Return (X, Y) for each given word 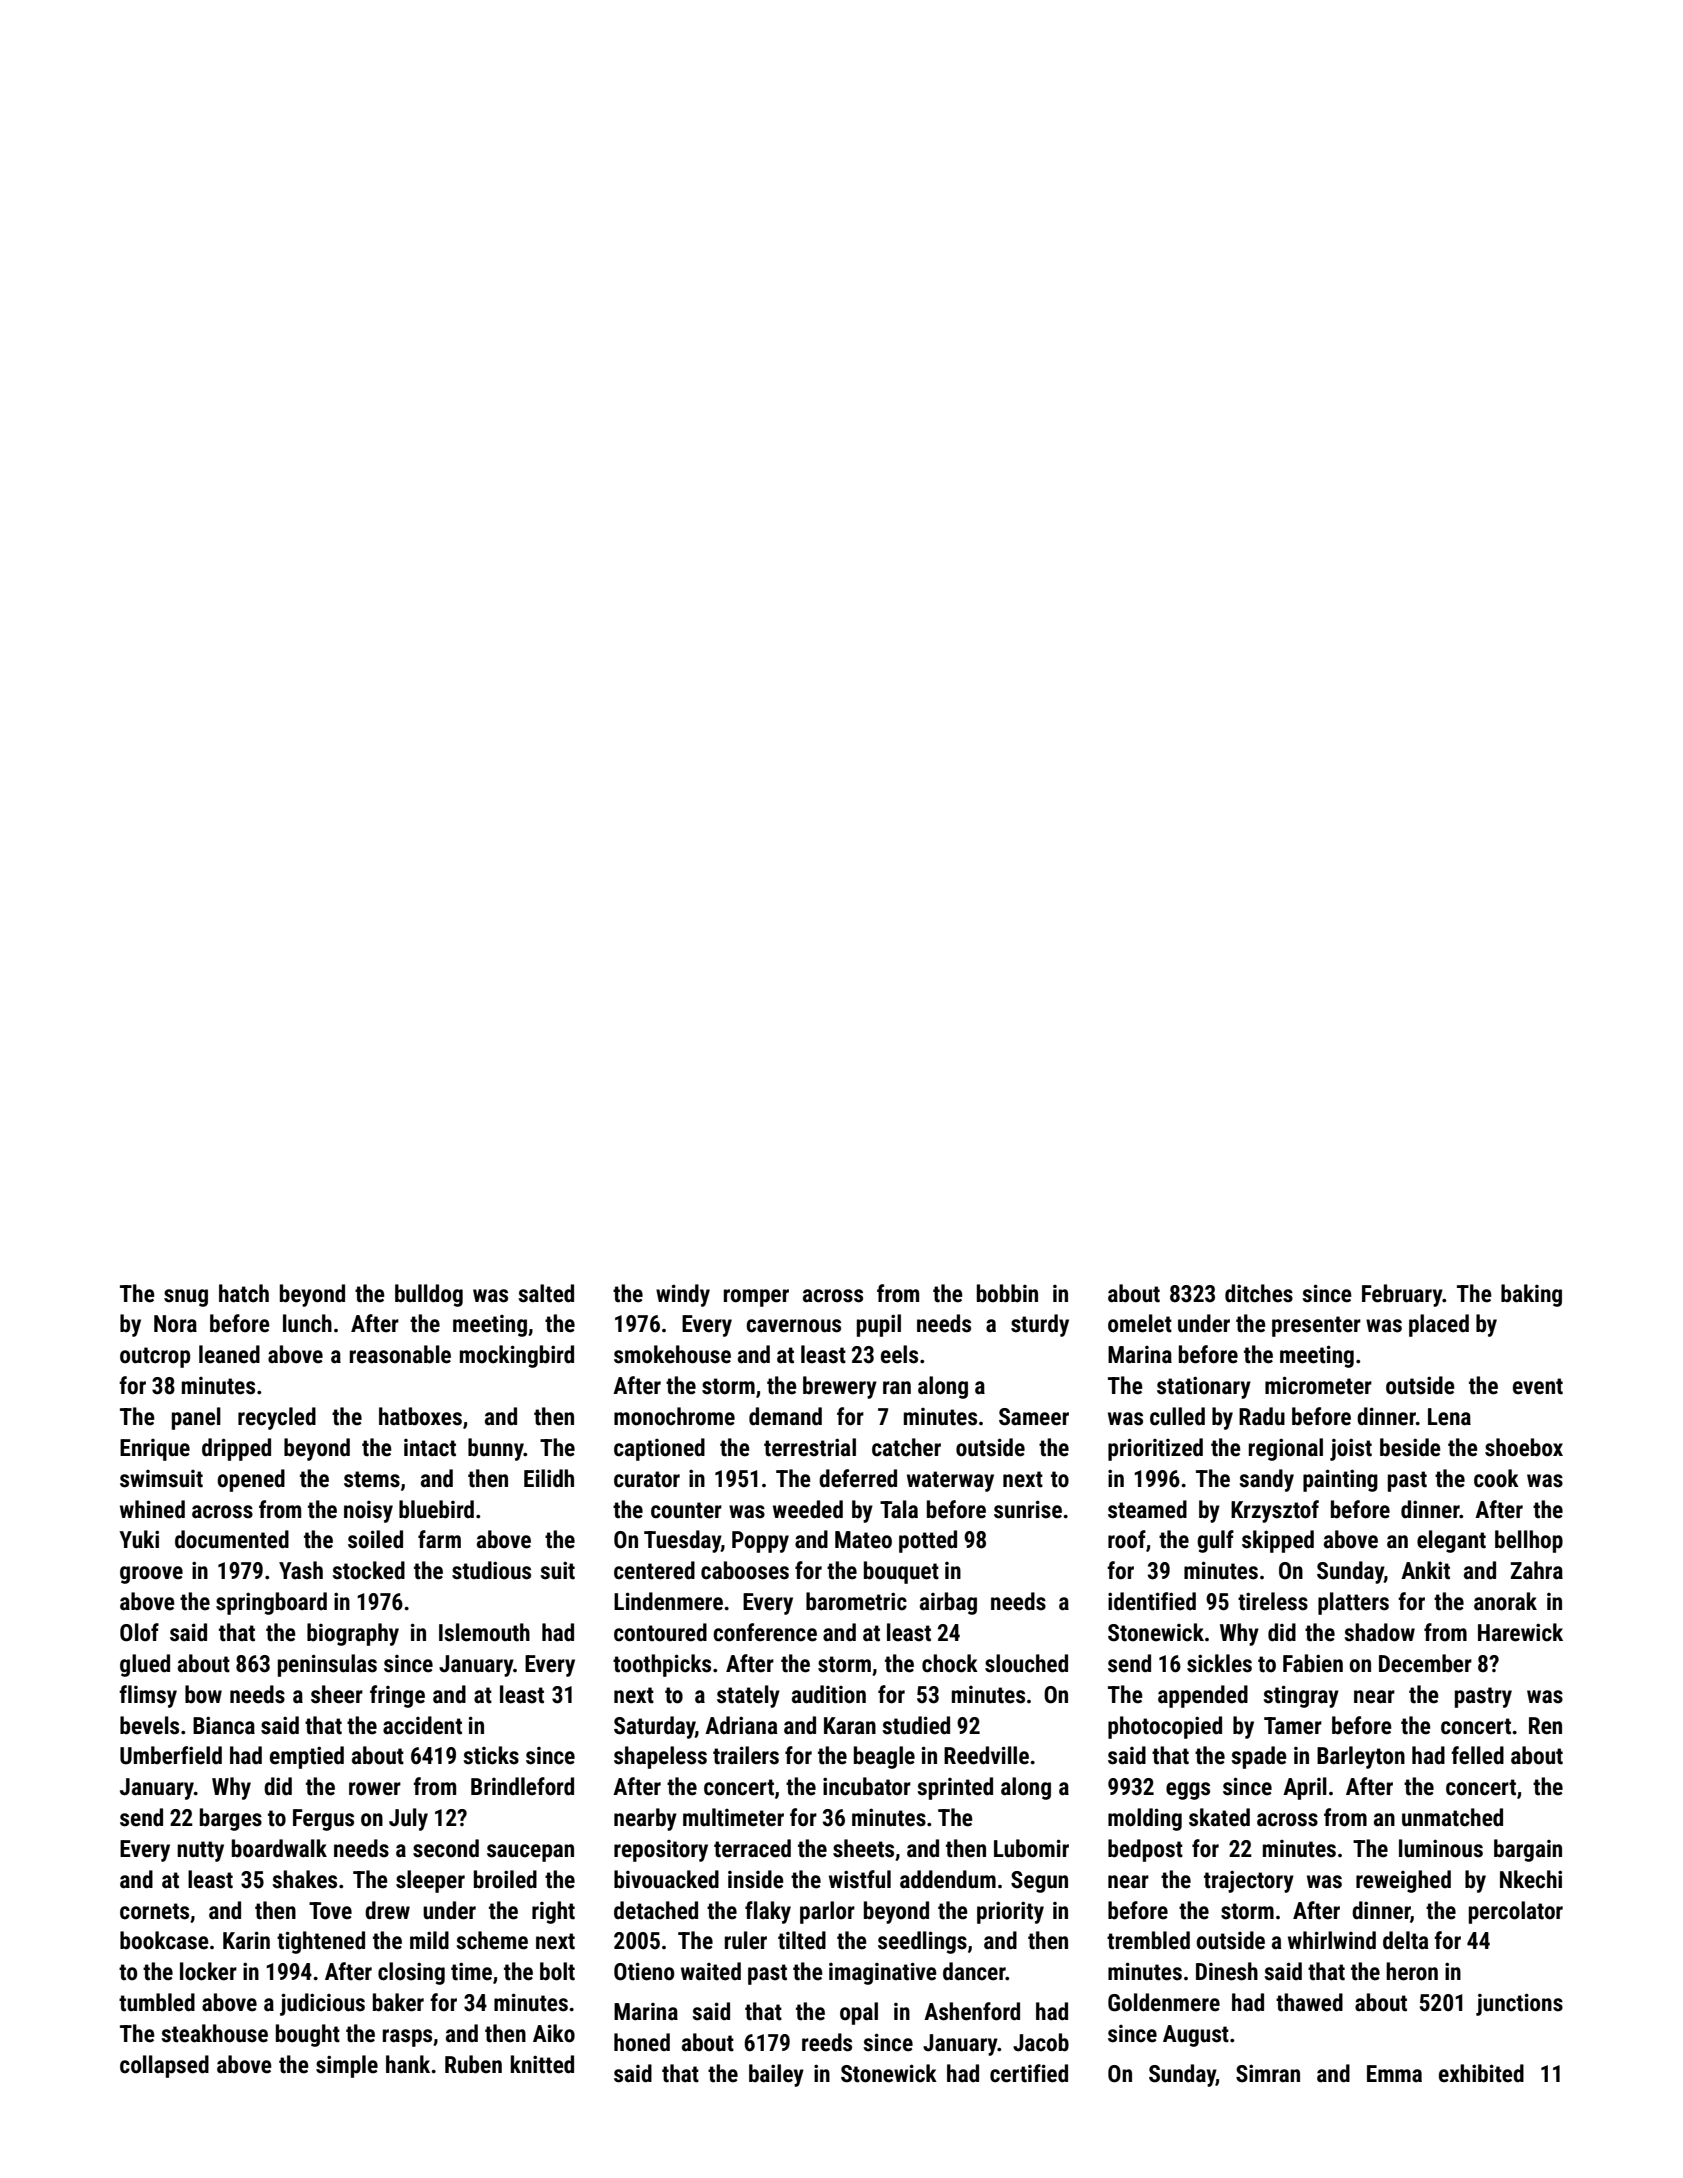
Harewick (1520, 1632)
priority (1010, 1912)
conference (765, 1632)
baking (1531, 1295)
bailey (776, 2075)
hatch (244, 1293)
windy (683, 1295)
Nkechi (1531, 1879)
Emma (1394, 2074)
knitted (542, 2064)
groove (151, 1575)
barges (231, 1819)
